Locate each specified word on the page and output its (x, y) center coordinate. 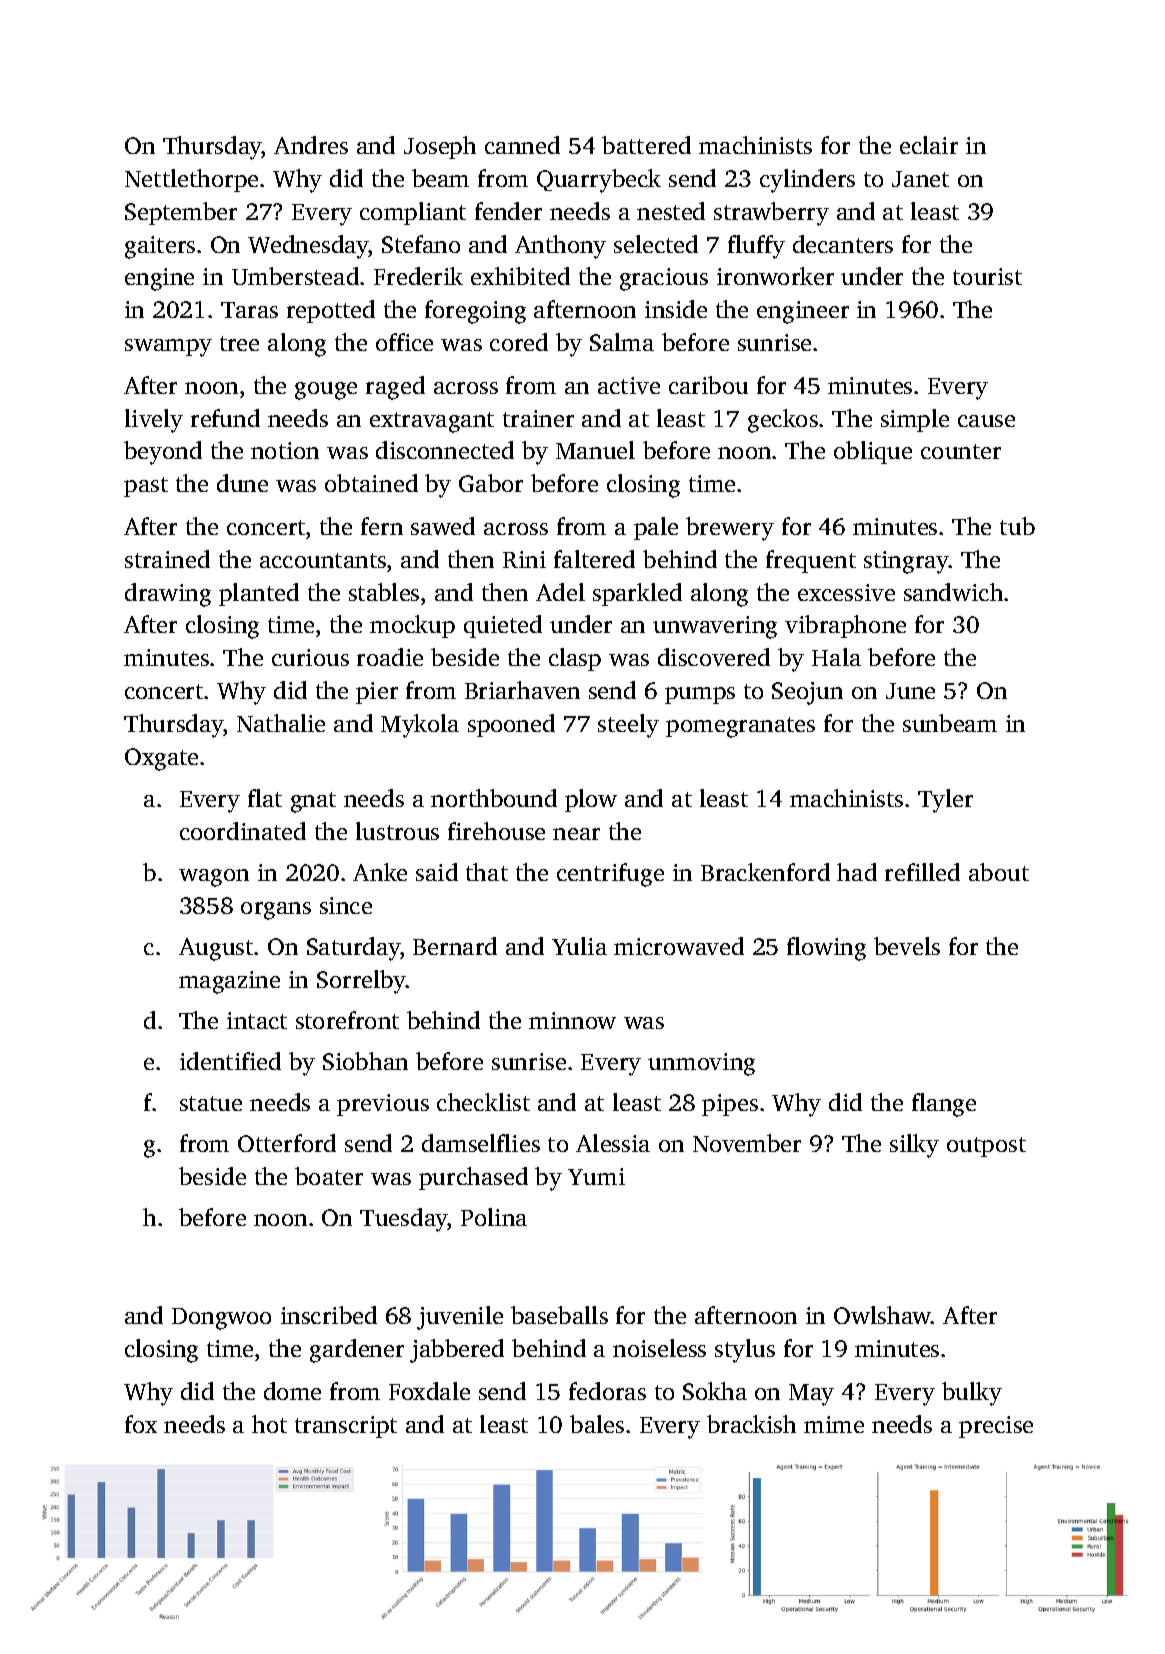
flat (265, 798)
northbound (494, 798)
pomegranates (740, 727)
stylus (745, 1351)
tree (239, 343)
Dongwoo (221, 1319)
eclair (929, 145)
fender (508, 211)
